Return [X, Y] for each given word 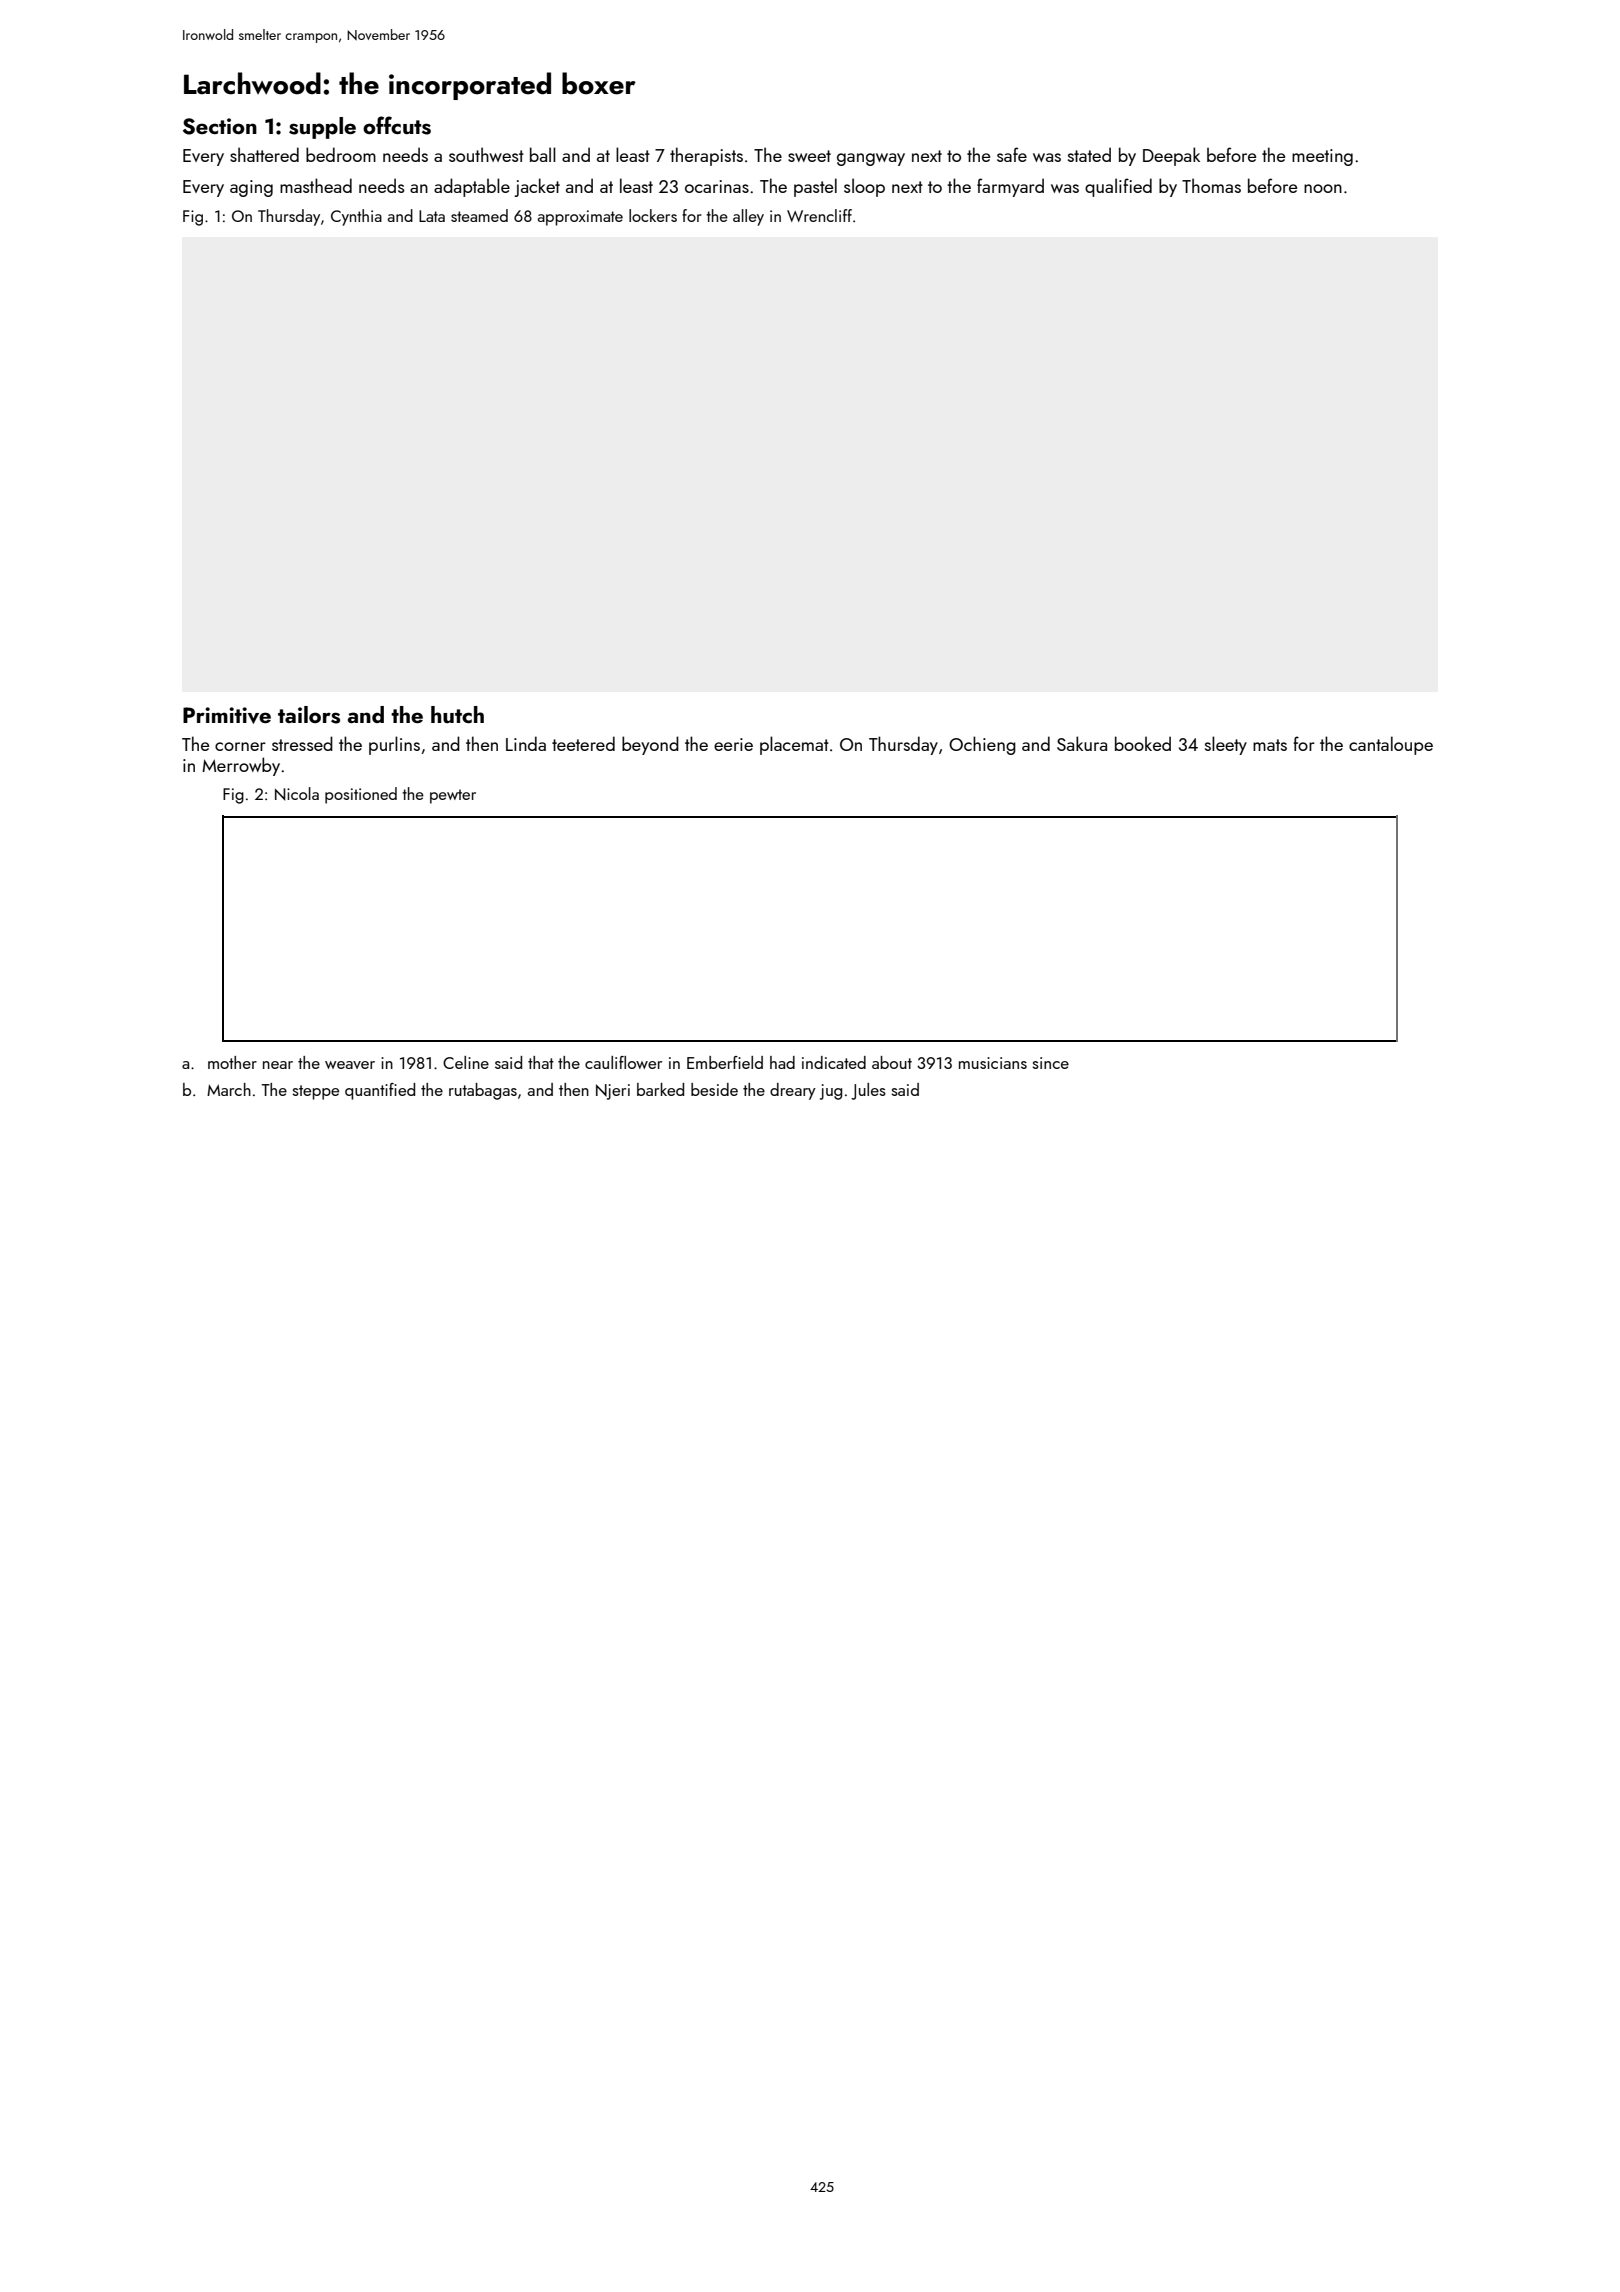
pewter [453, 796]
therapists [706, 156]
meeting [1322, 157]
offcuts [397, 125]
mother [232, 1062]
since [1050, 1063]
